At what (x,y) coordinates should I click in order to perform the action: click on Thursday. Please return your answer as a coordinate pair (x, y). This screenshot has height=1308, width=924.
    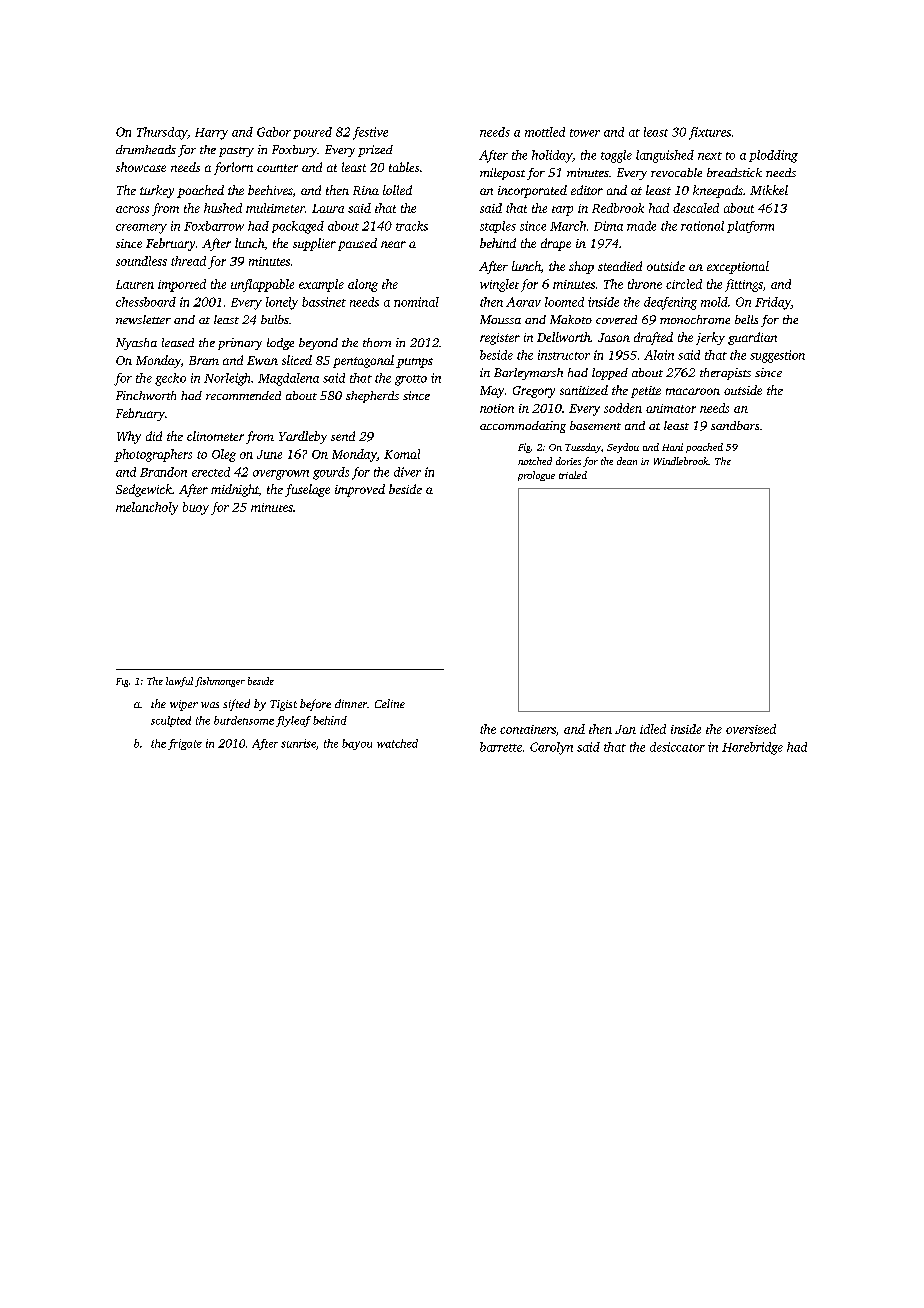
    Looking at the image, I should click on (162, 133).
